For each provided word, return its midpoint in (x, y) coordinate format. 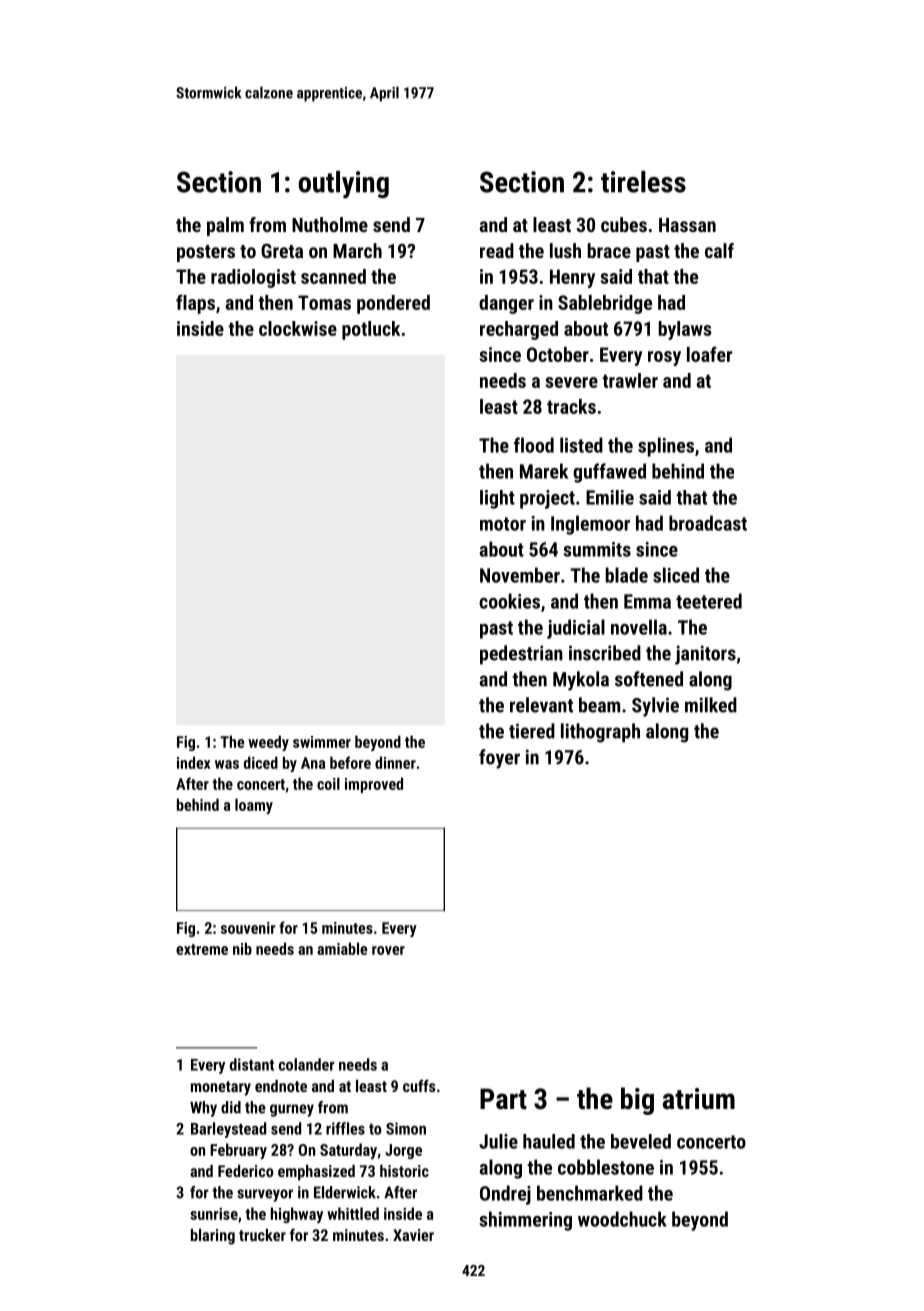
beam (599, 705)
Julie (498, 1141)
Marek (544, 471)
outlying (343, 185)
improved (374, 785)
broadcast (708, 523)
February (238, 1151)
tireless (643, 182)
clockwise (298, 328)
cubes (624, 224)
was (227, 764)
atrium (699, 1099)
